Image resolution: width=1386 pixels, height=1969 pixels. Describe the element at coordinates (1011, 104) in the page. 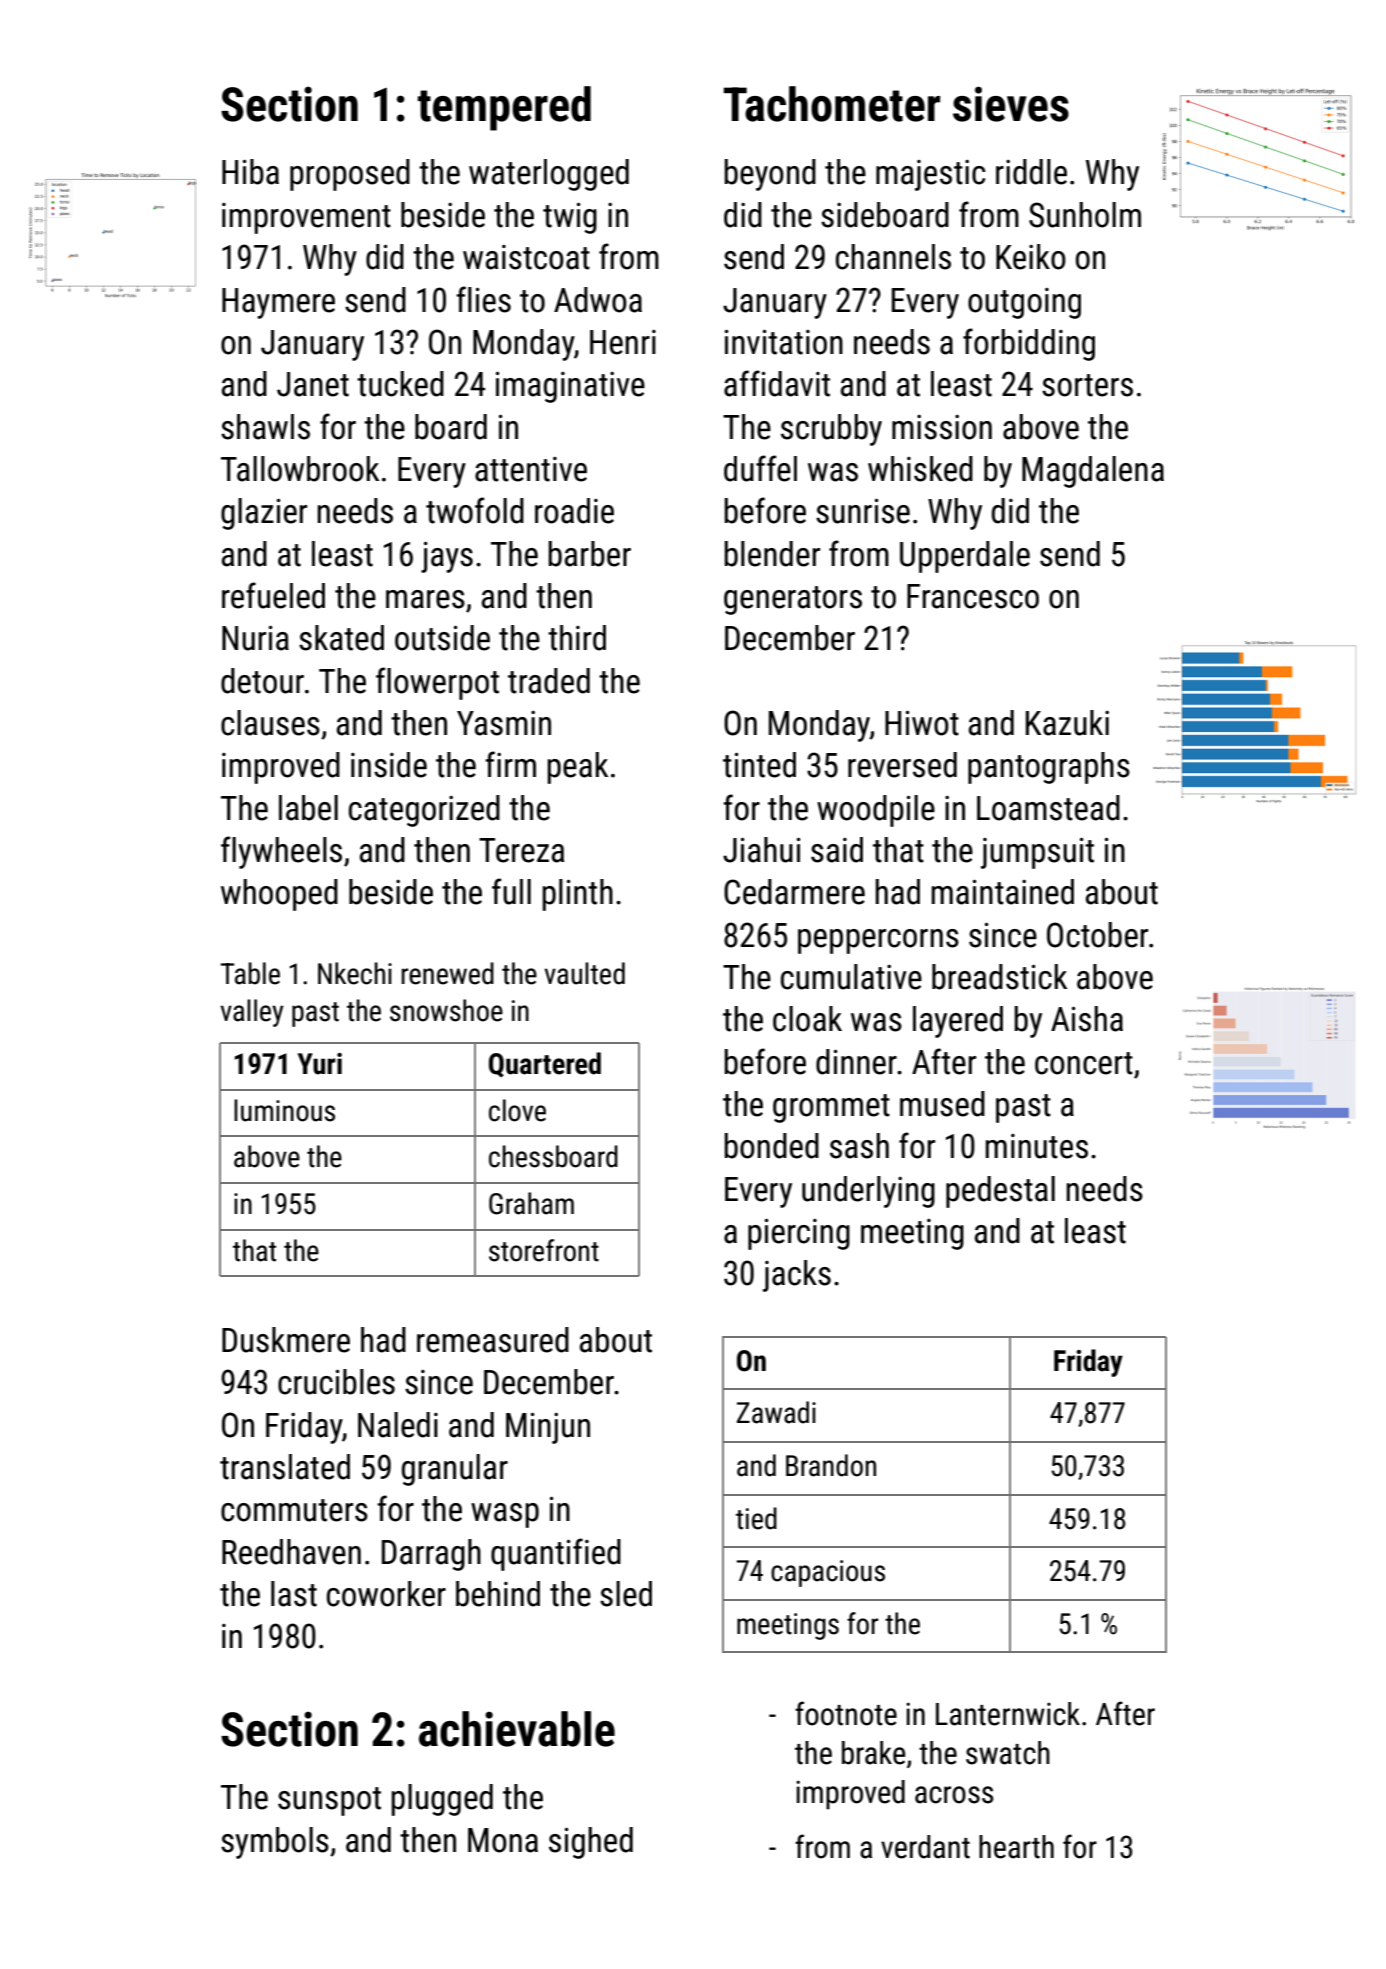

I see `sieves` at that location.
